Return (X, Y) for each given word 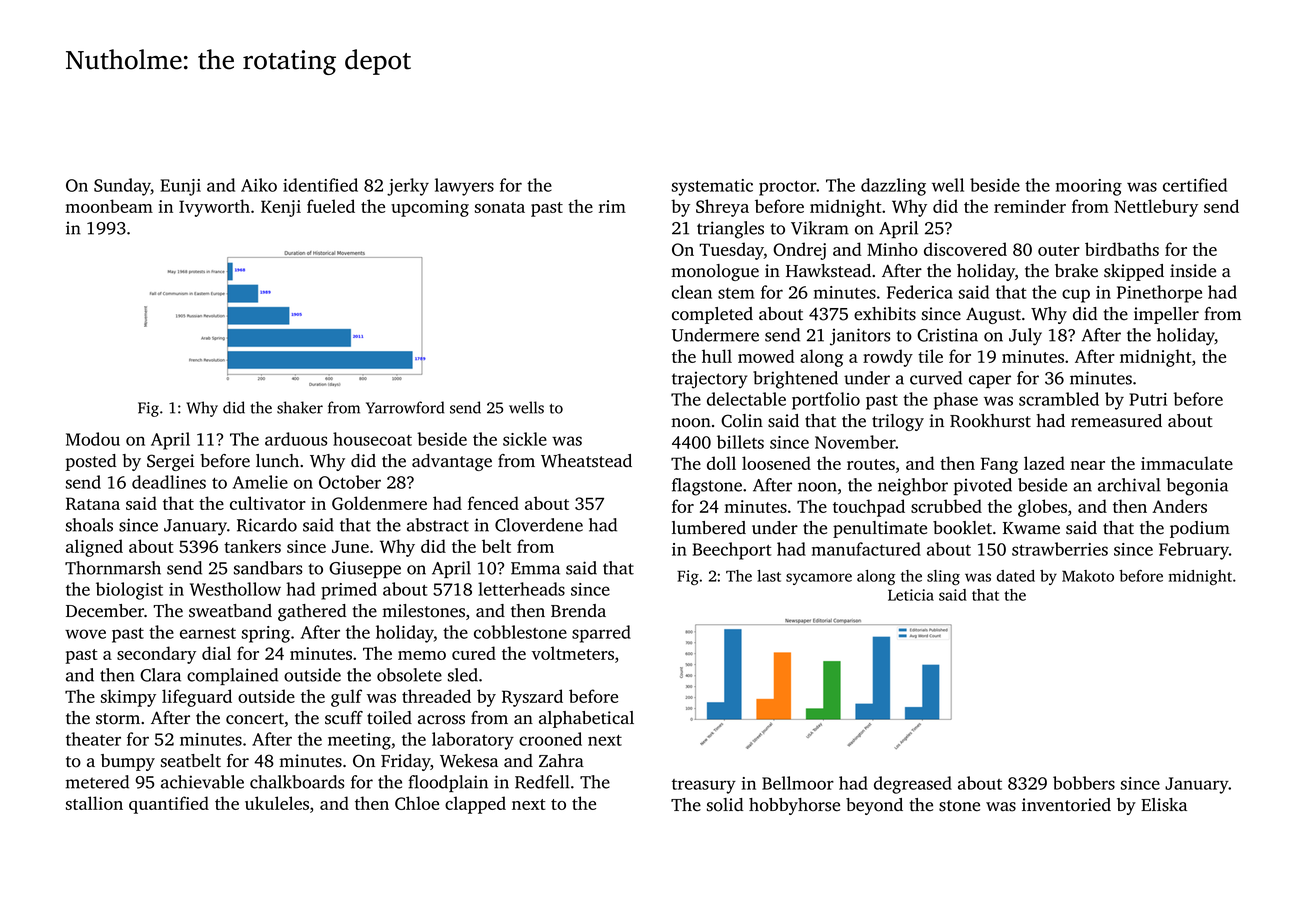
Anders (1179, 506)
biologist (129, 591)
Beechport (732, 551)
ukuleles (277, 803)
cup (1076, 296)
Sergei (170, 462)
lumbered (709, 528)
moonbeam (109, 206)
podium (1200, 529)
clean (692, 292)
